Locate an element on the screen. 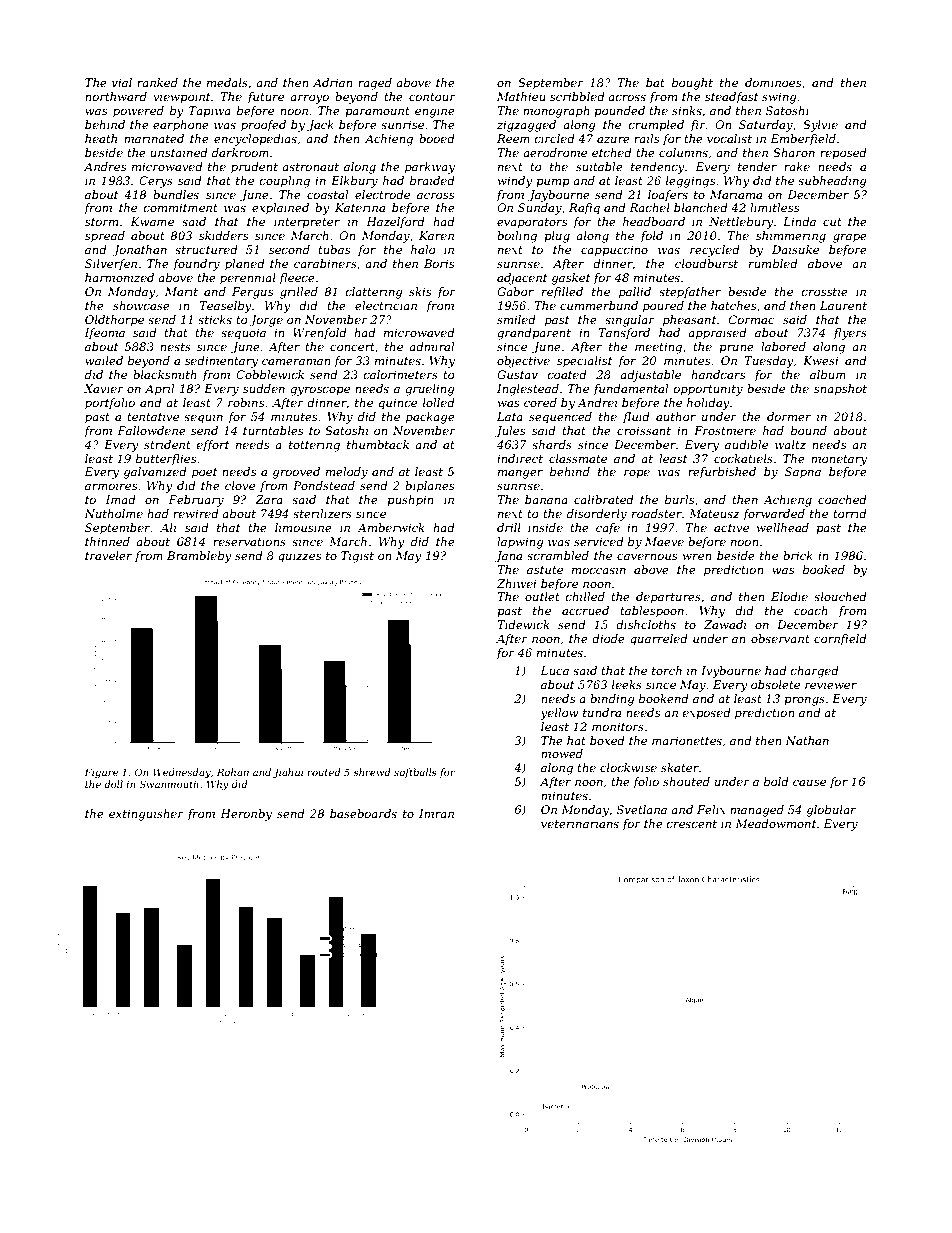  handcars is located at coordinates (718, 374).
